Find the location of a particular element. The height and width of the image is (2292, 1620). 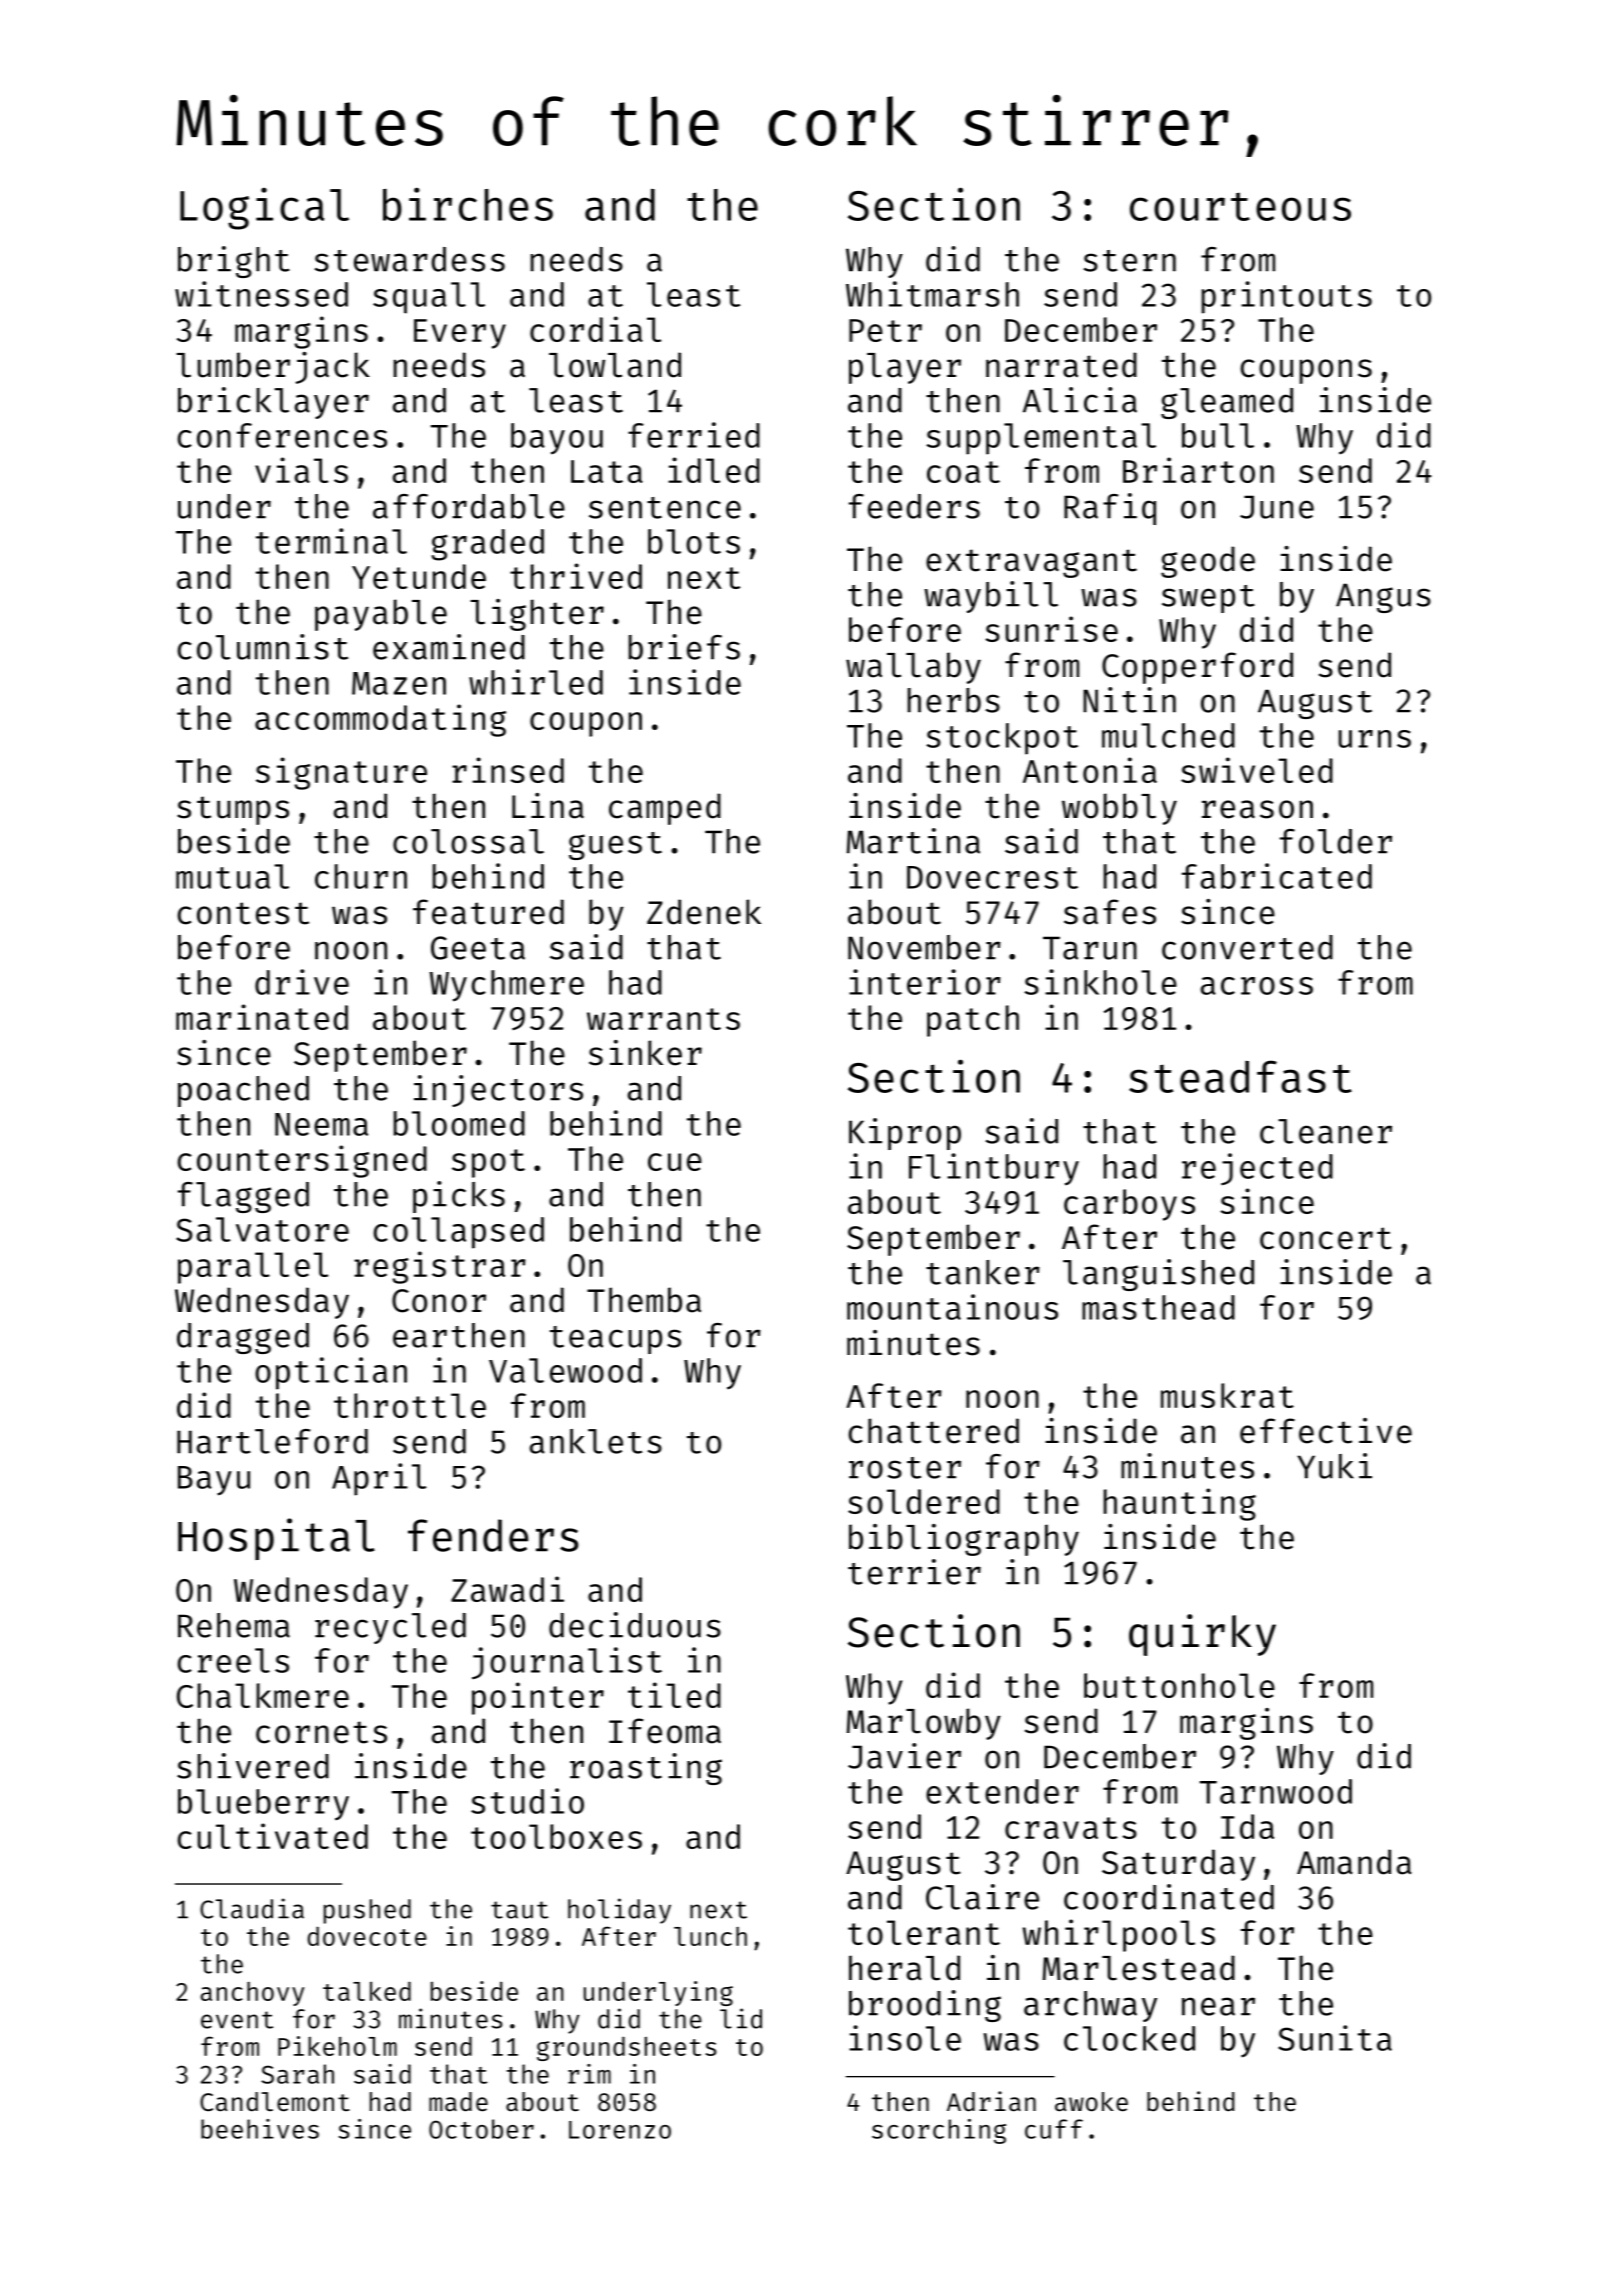

feeders is located at coordinates (914, 506).
